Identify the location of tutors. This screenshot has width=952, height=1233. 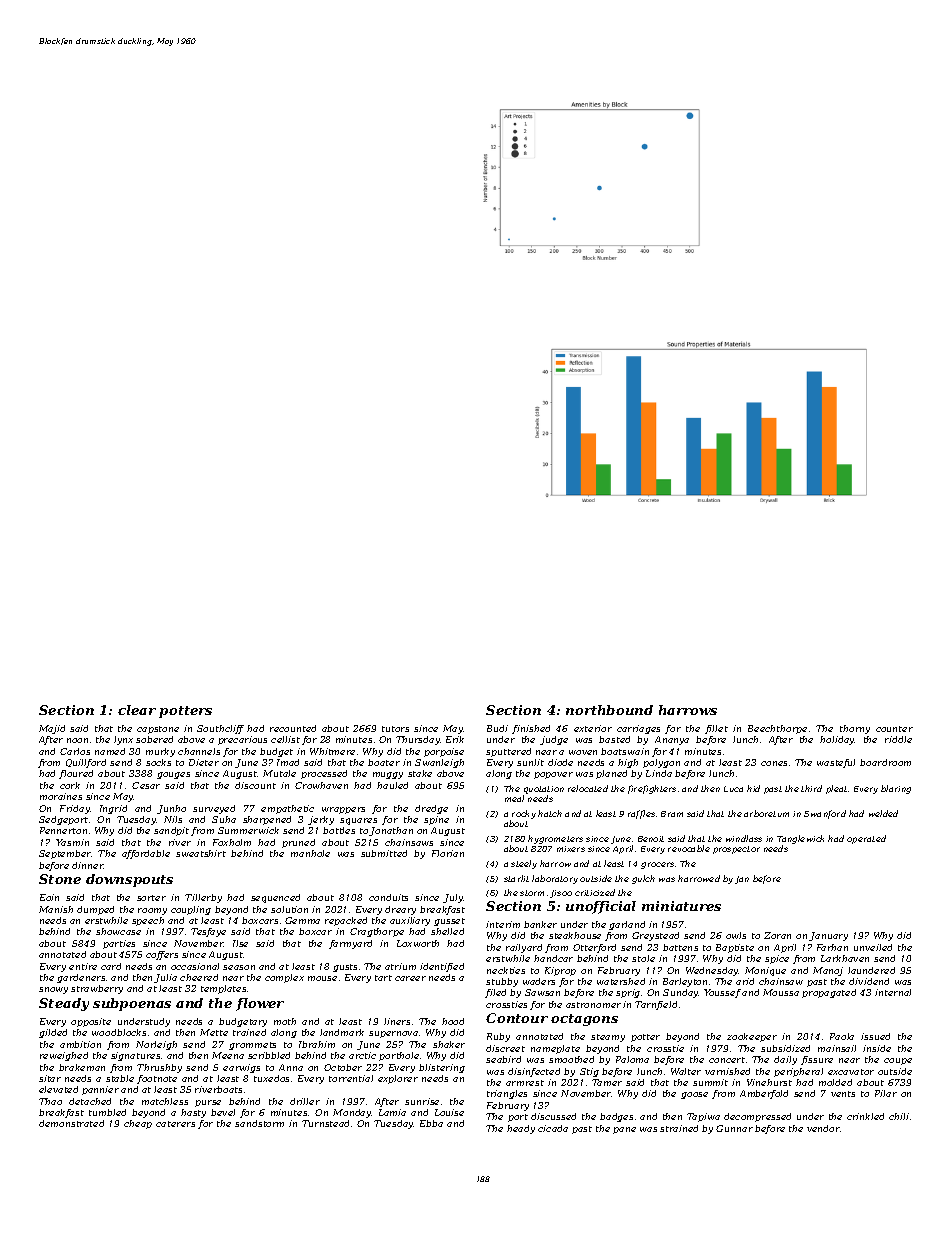
(395, 729).
